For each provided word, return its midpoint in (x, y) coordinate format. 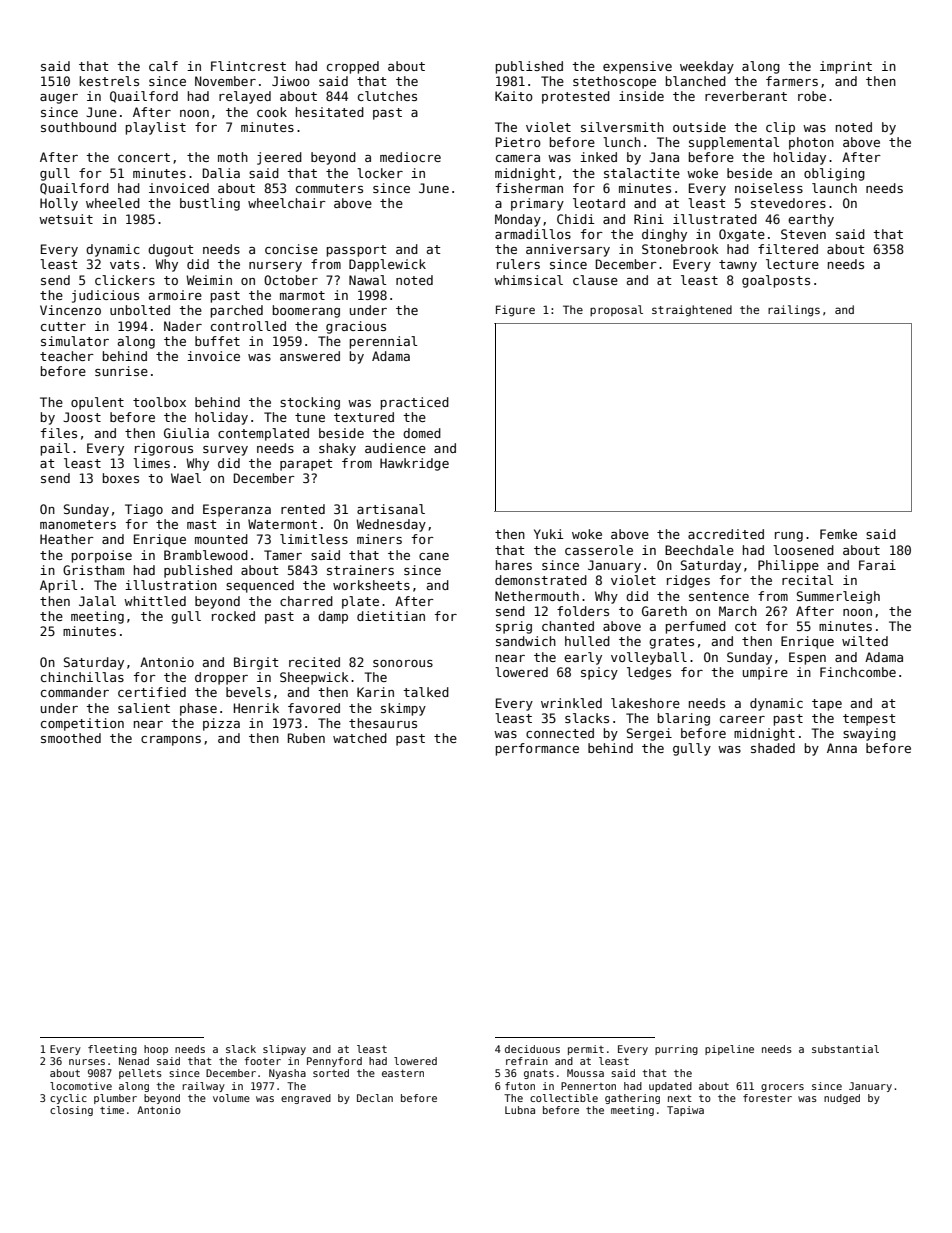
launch (834, 188)
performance (537, 749)
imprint (846, 67)
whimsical (528, 280)
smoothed (71, 738)
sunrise (121, 371)
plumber (115, 1099)
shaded (773, 748)
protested (576, 97)
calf (163, 66)
